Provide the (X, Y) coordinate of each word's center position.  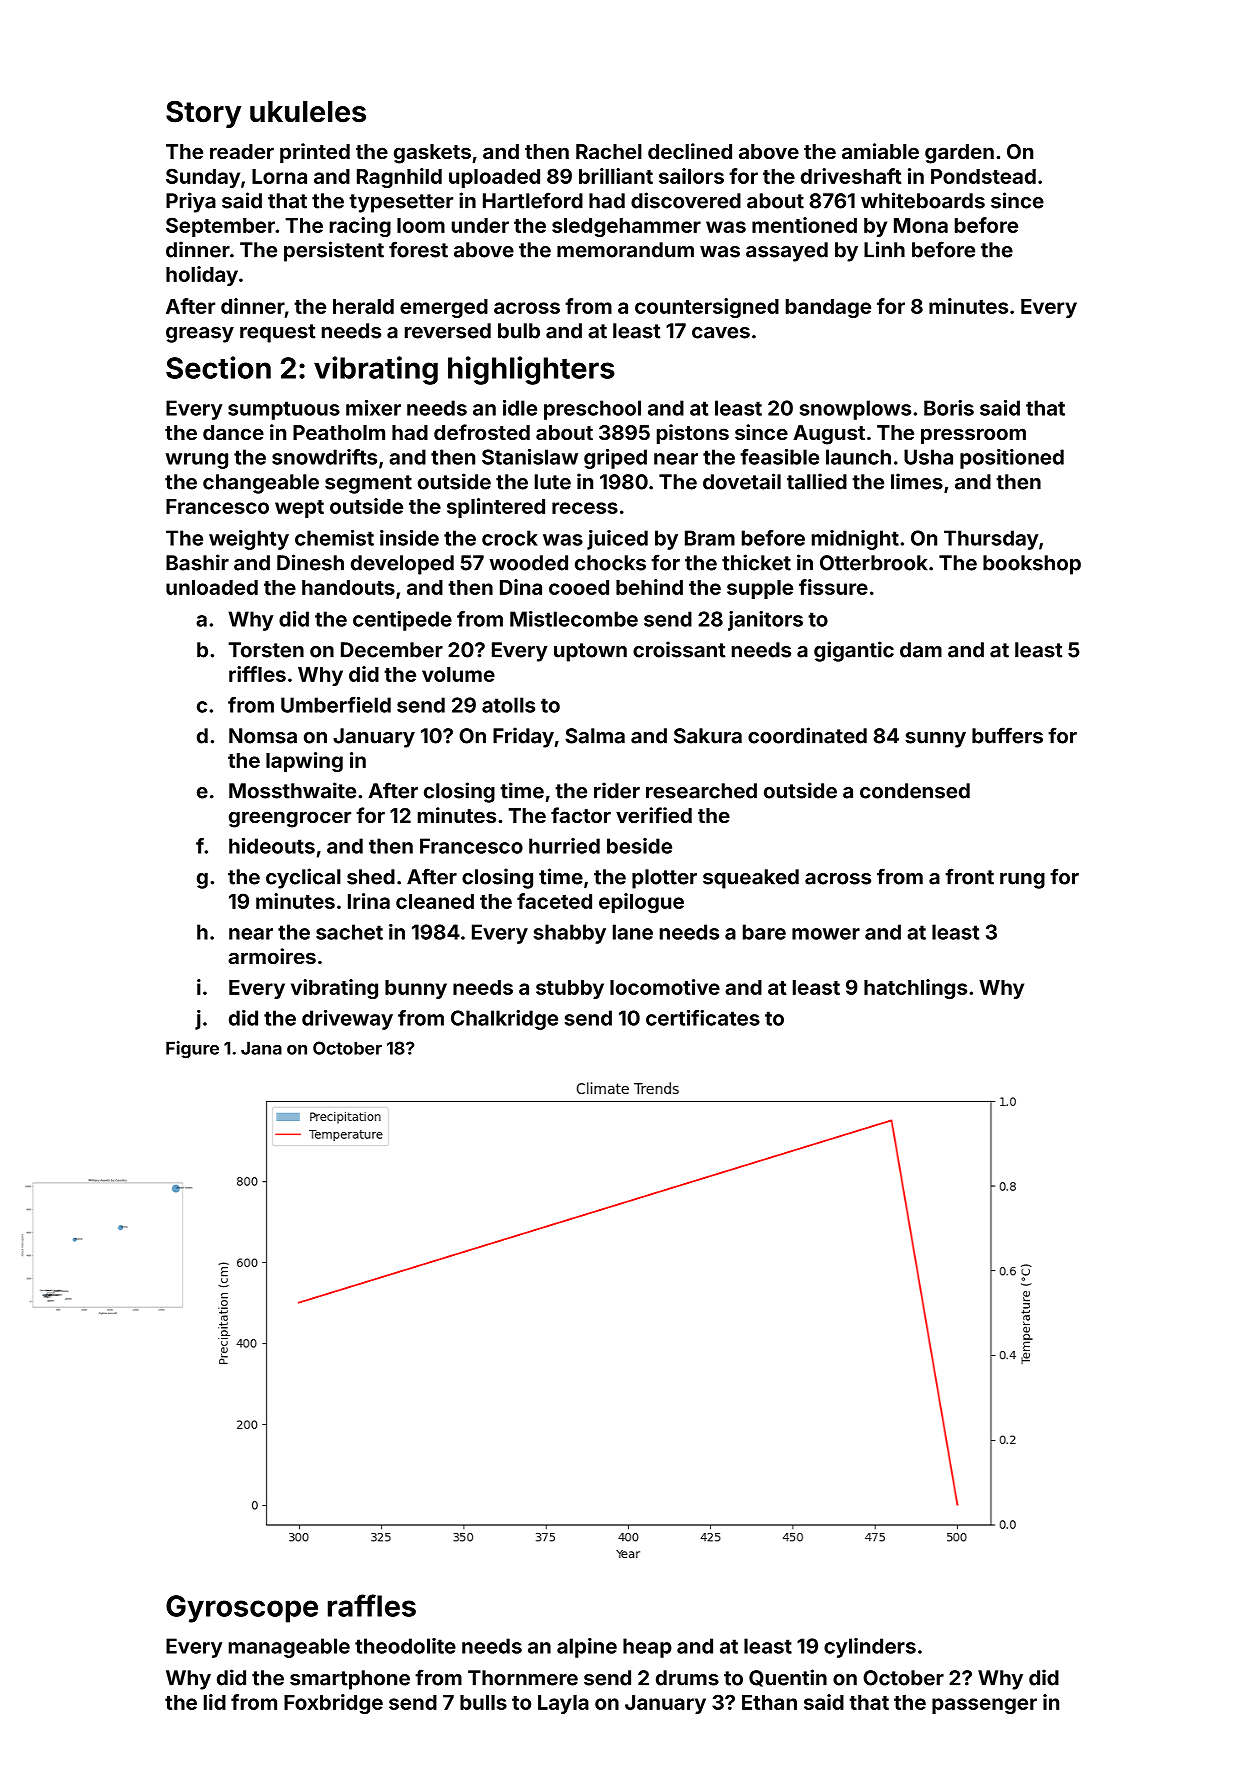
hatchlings (915, 989)
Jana (261, 1048)
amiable (880, 151)
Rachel (609, 151)
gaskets (432, 154)
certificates (703, 1018)
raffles (372, 1605)
